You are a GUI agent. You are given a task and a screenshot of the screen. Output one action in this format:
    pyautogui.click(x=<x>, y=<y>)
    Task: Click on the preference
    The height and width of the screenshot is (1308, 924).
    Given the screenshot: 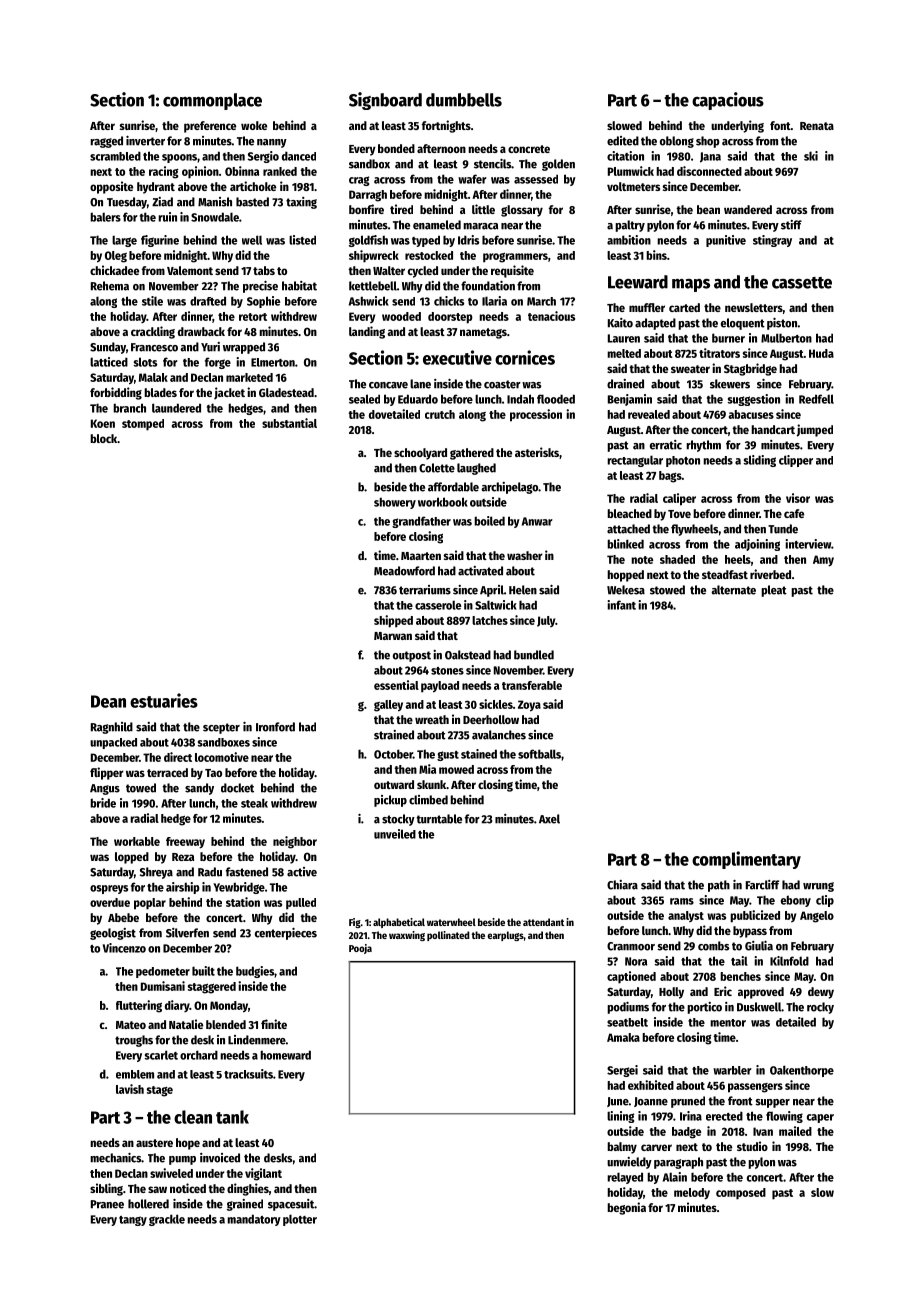 What is the action you would take?
    pyautogui.click(x=210, y=127)
